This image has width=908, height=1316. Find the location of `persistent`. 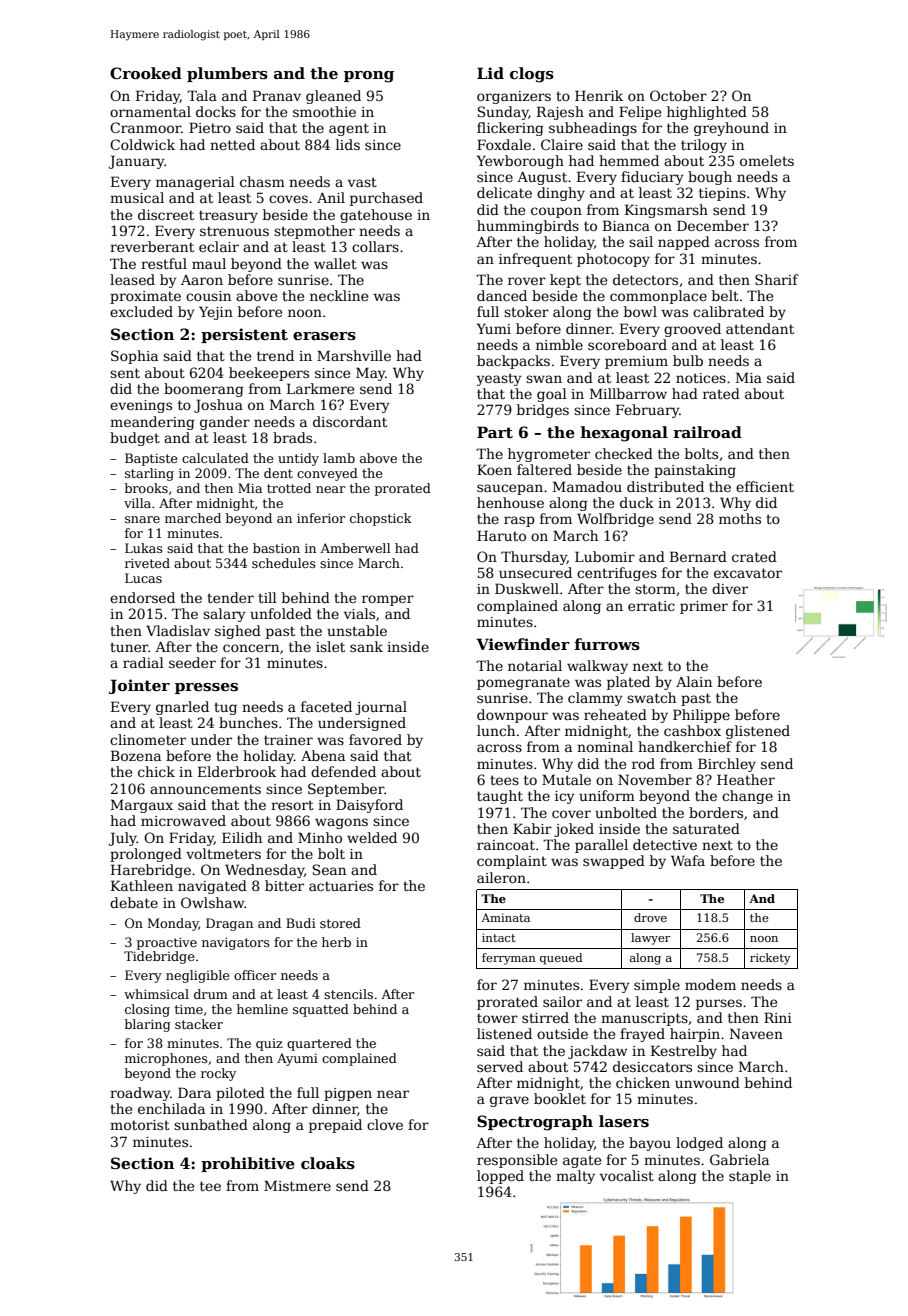

persistent is located at coordinates (244, 335).
